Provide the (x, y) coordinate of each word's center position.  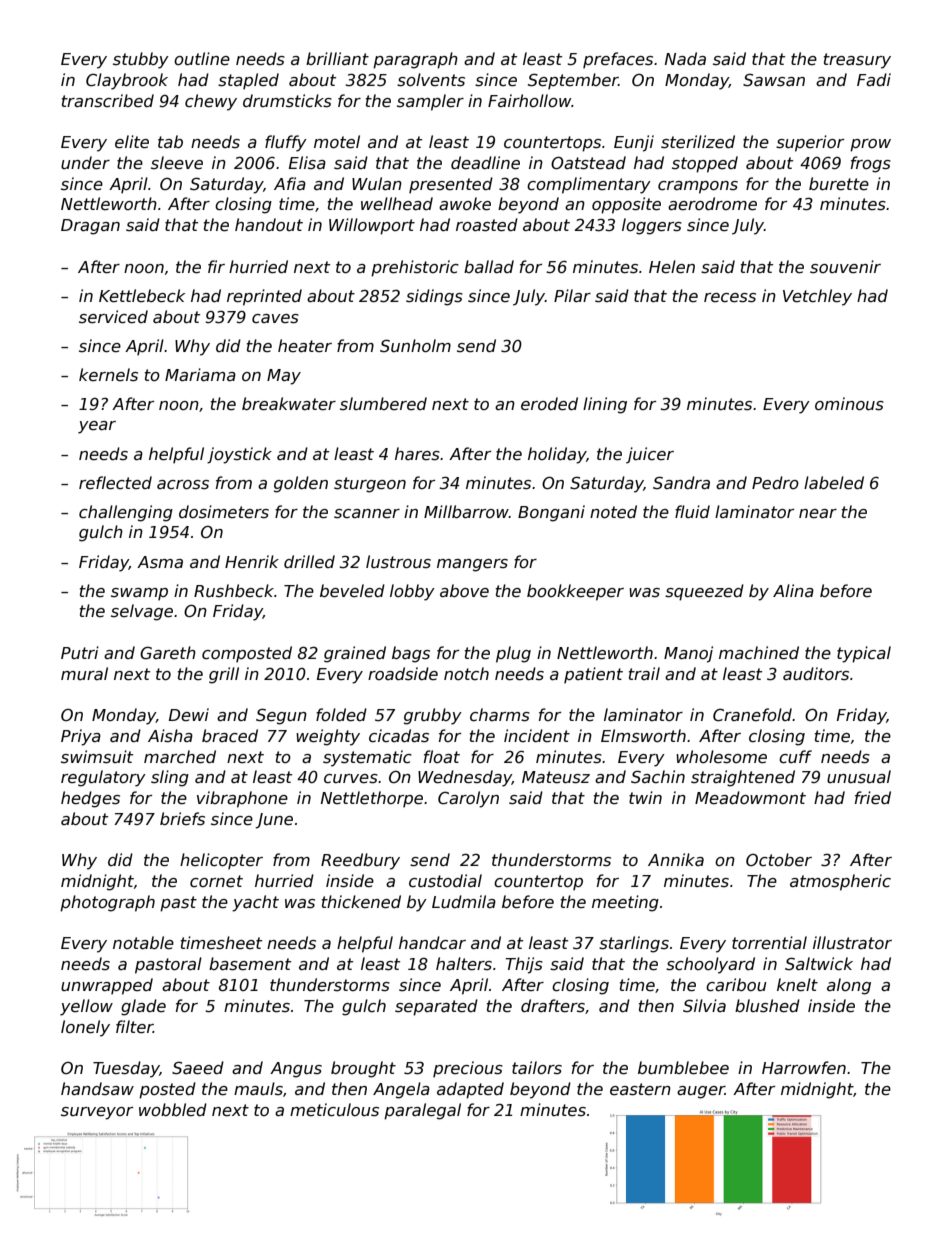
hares (417, 454)
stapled (248, 81)
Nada (685, 58)
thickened (361, 902)
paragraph (415, 60)
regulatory (103, 778)
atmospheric (840, 882)
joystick (239, 455)
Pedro (775, 483)
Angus (296, 1070)
